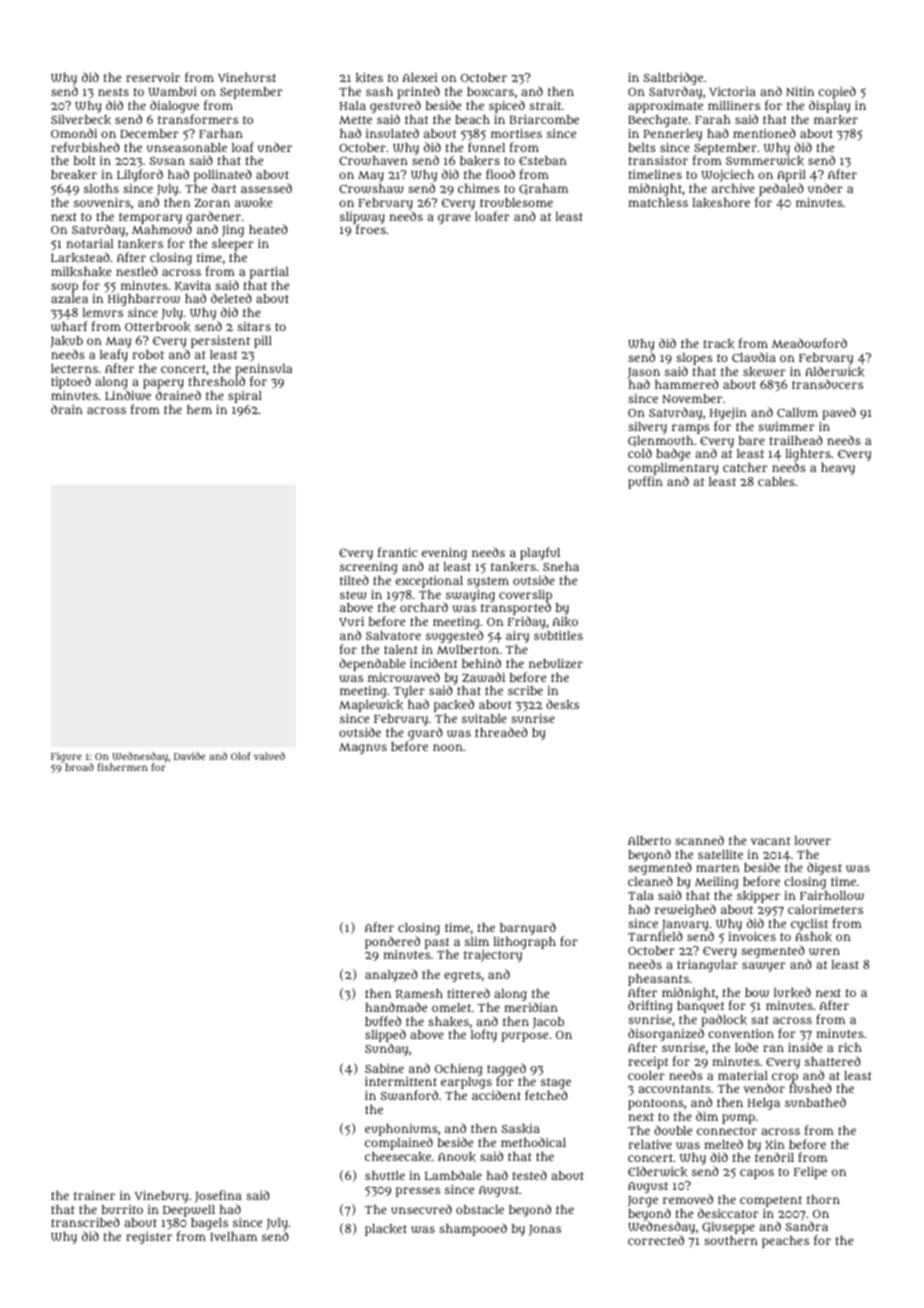 This screenshot has height=1308, width=924. I want to click on cables, so click(776, 481).
